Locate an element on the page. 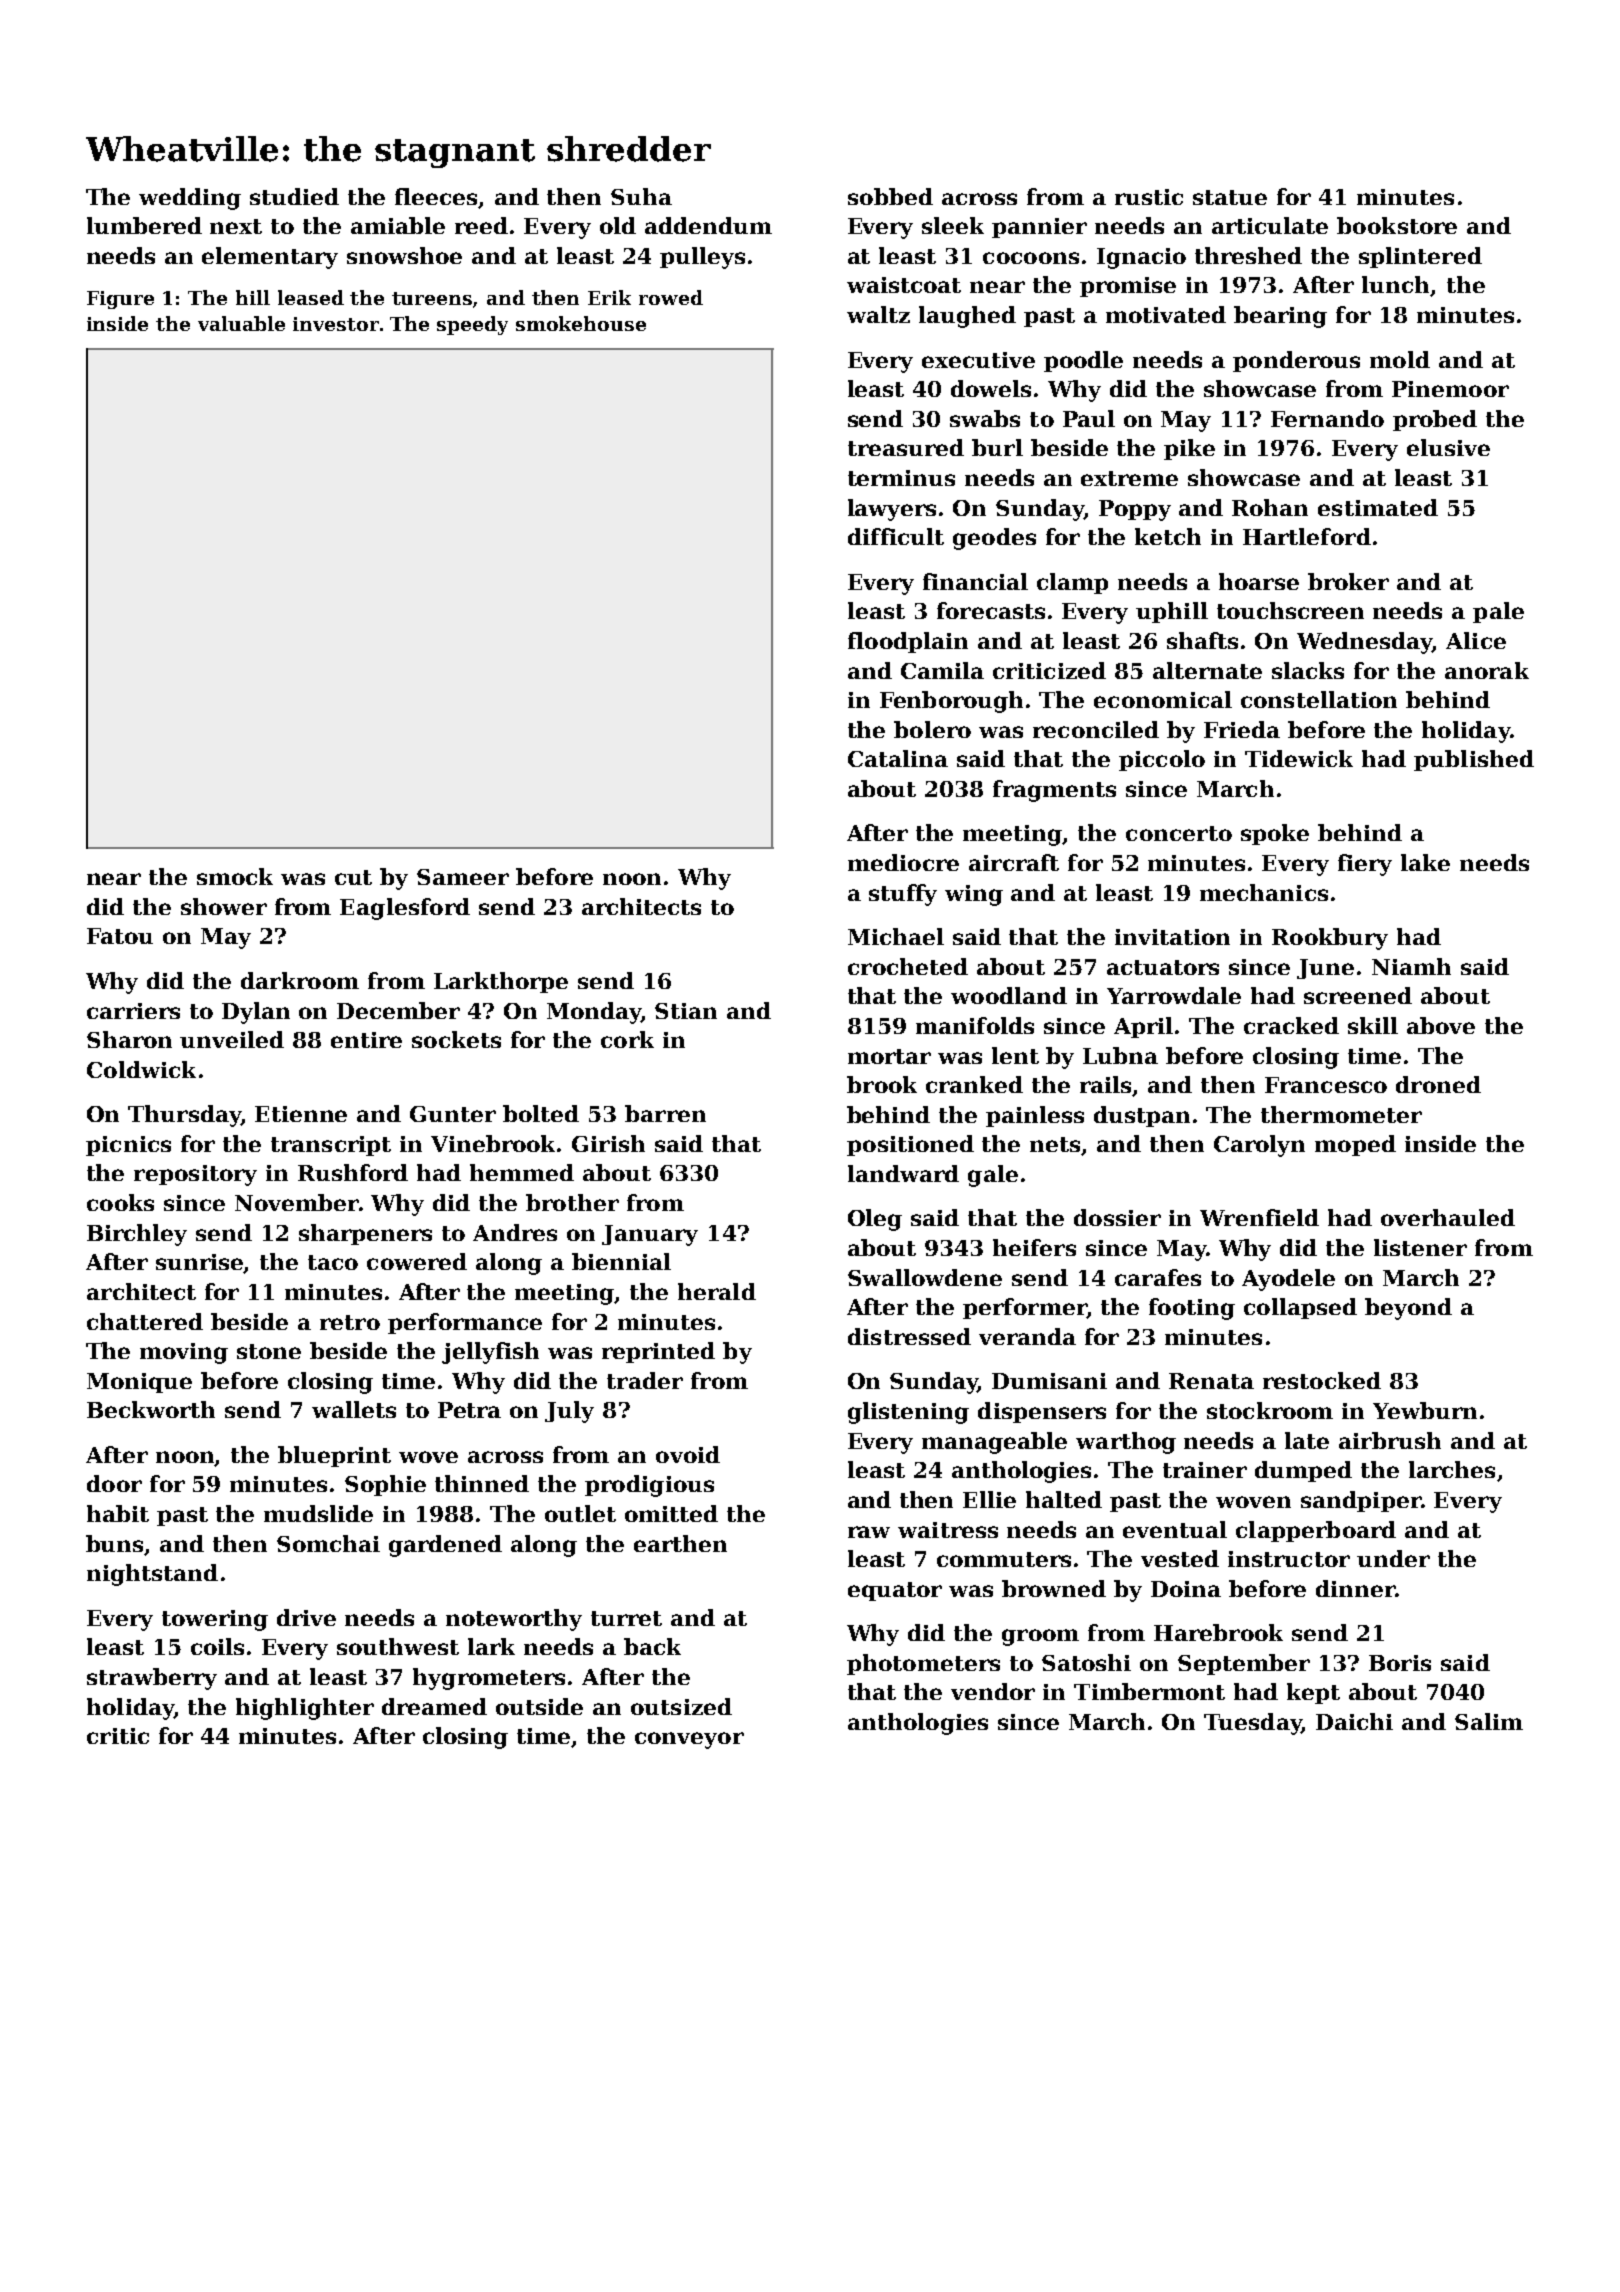 The height and width of the page is (2292, 1620). Sameer is located at coordinates (463, 877).
